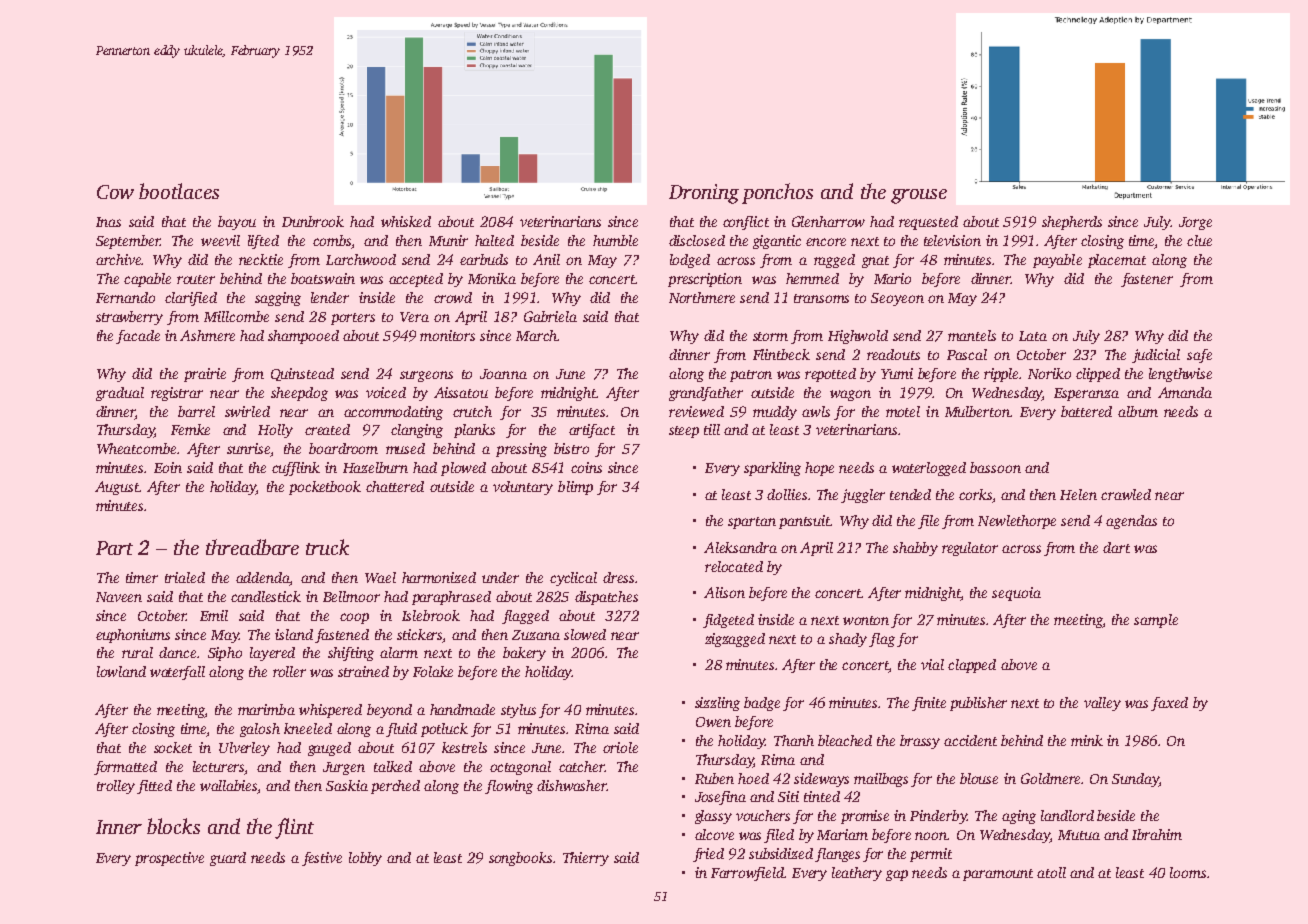 The image size is (1308, 924). Describe the element at coordinates (518, 711) in the screenshot. I see `stylus` at that location.
